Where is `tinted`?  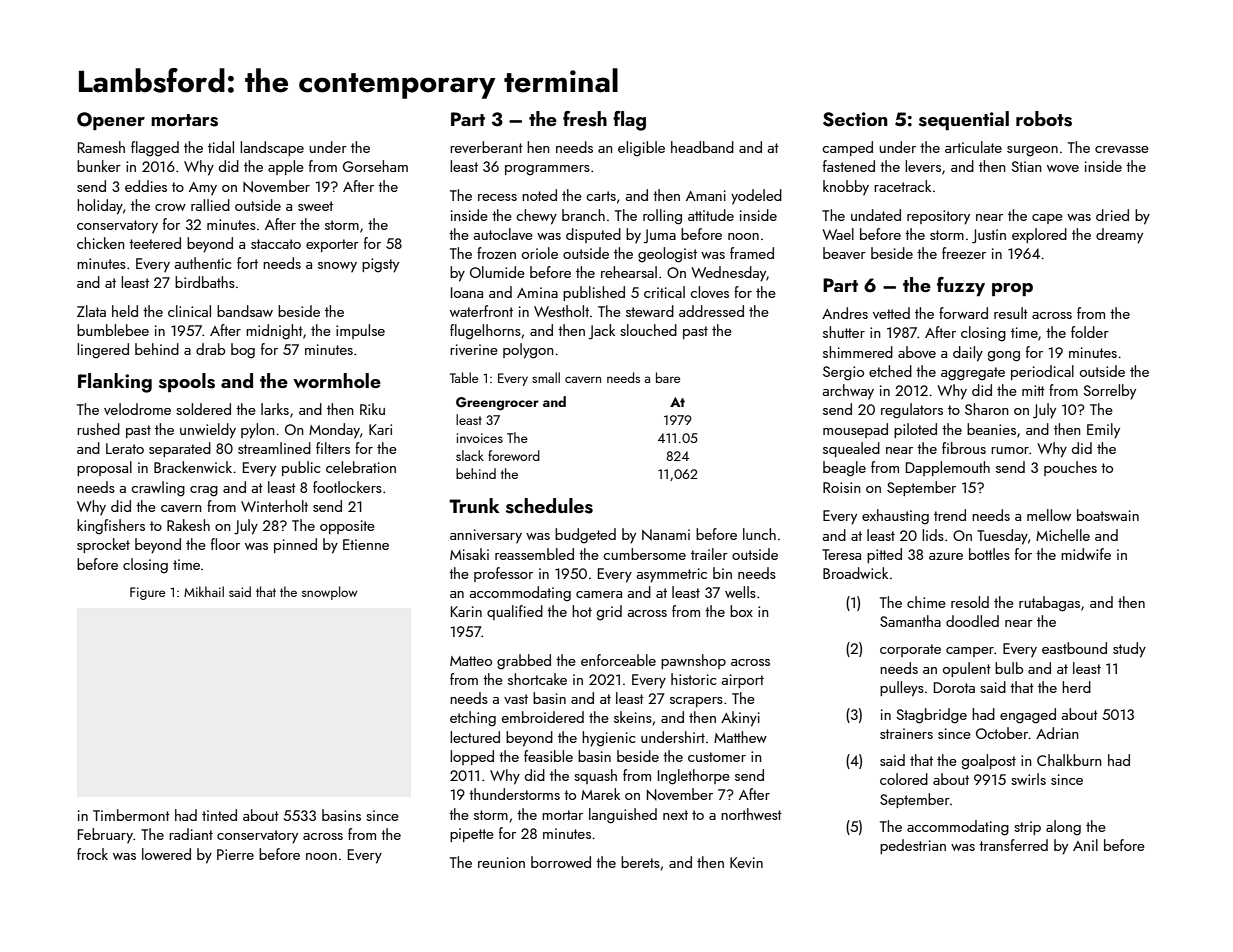 tinted is located at coordinates (219, 815).
